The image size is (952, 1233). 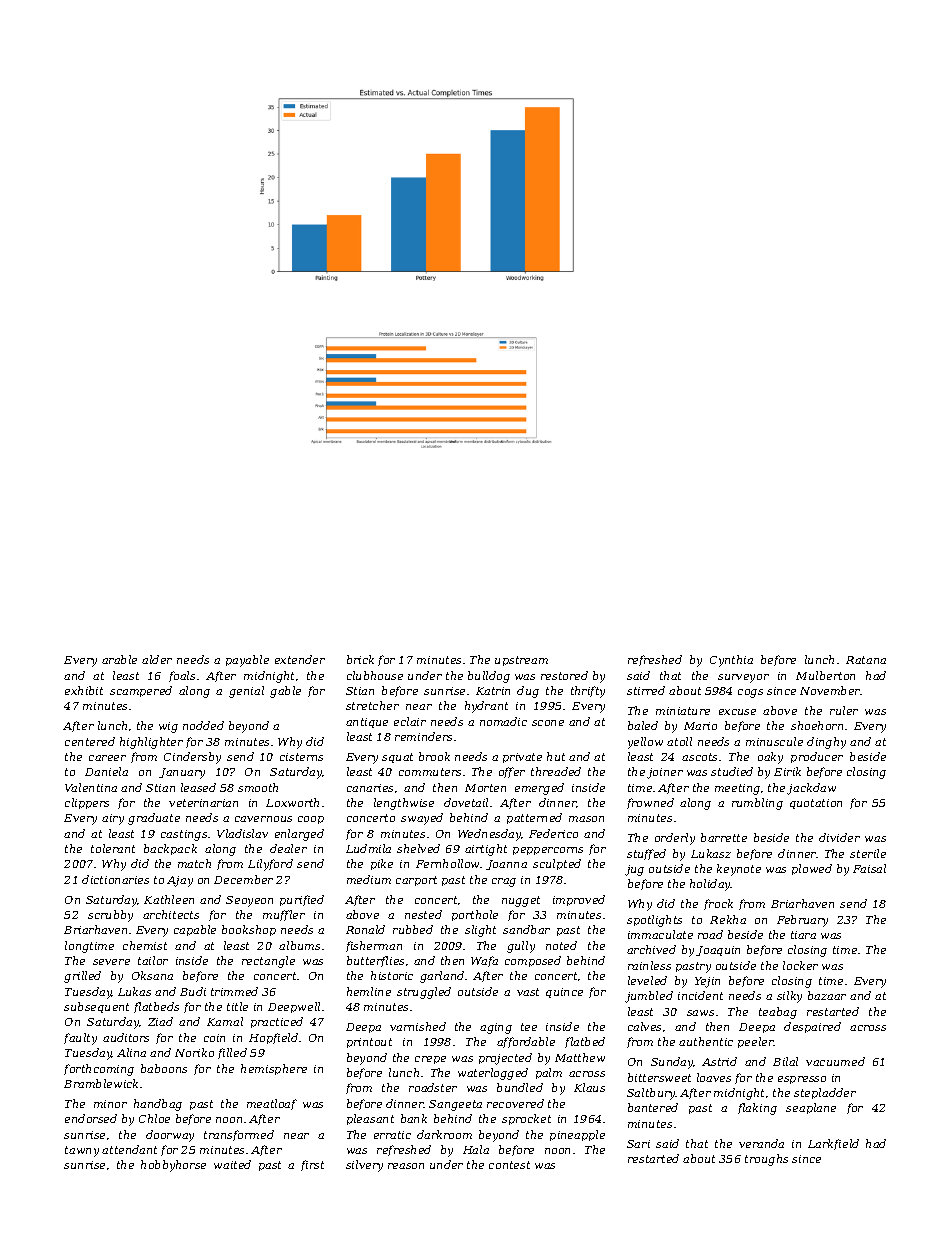 What do you see at coordinates (812, 869) in the page?
I see `plowed` at bounding box center [812, 869].
